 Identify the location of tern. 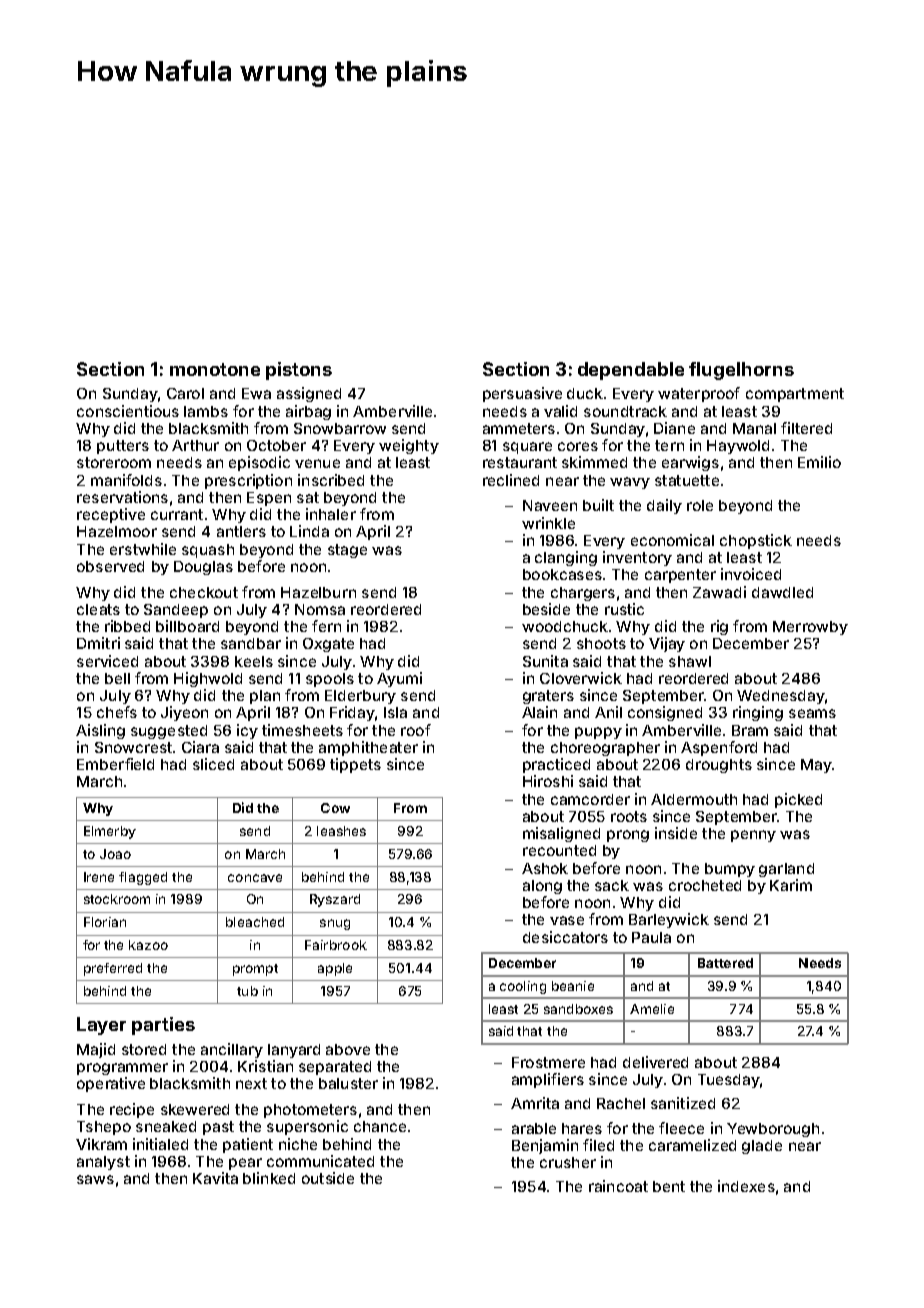
(669, 445).
